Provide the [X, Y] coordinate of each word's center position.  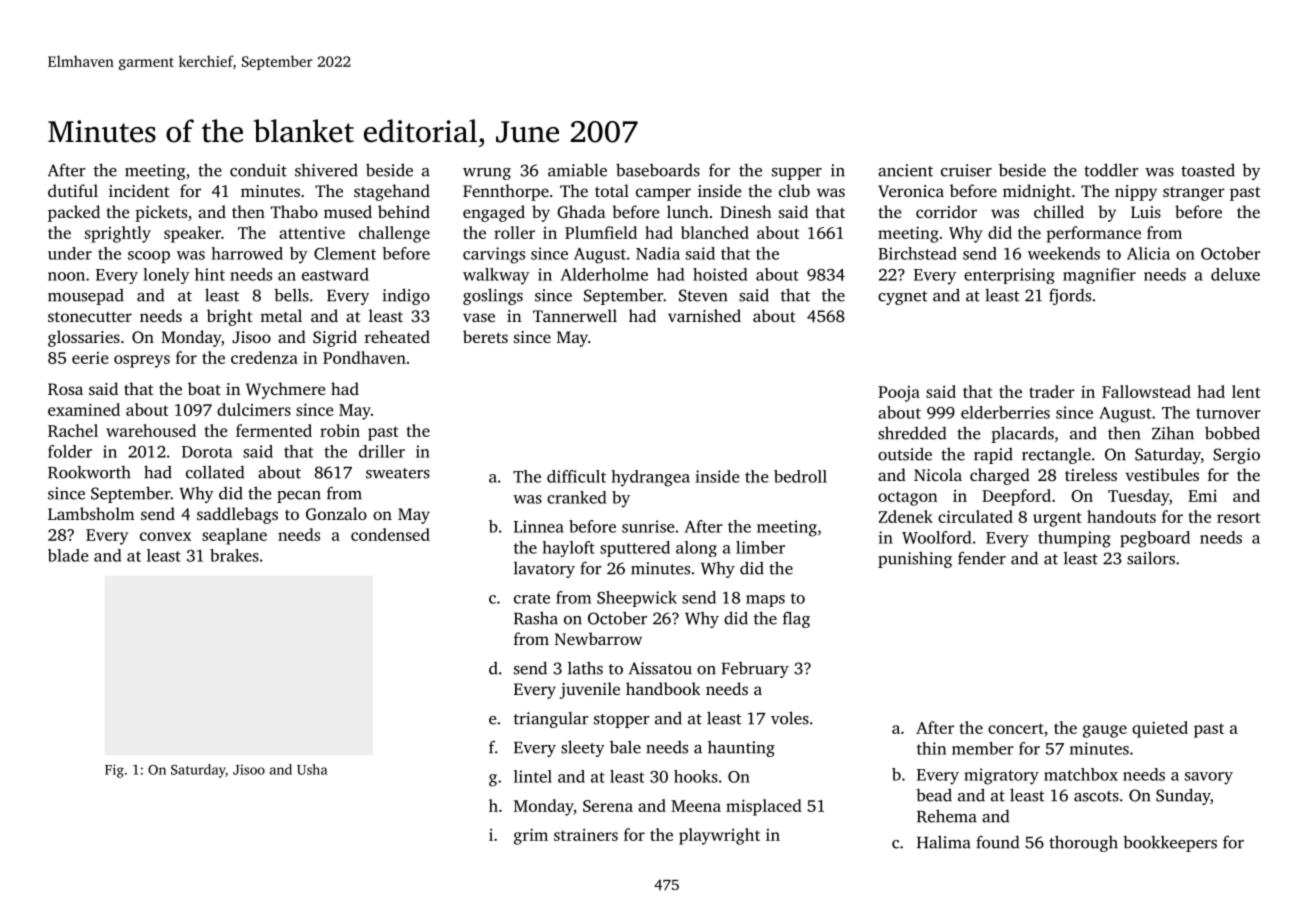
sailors [1151, 558]
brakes [234, 555]
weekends [1064, 253]
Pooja [899, 394]
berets [485, 336]
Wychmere [285, 390]
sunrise [648, 526]
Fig [114, 771]
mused [348, 211]
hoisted [720, 274]
